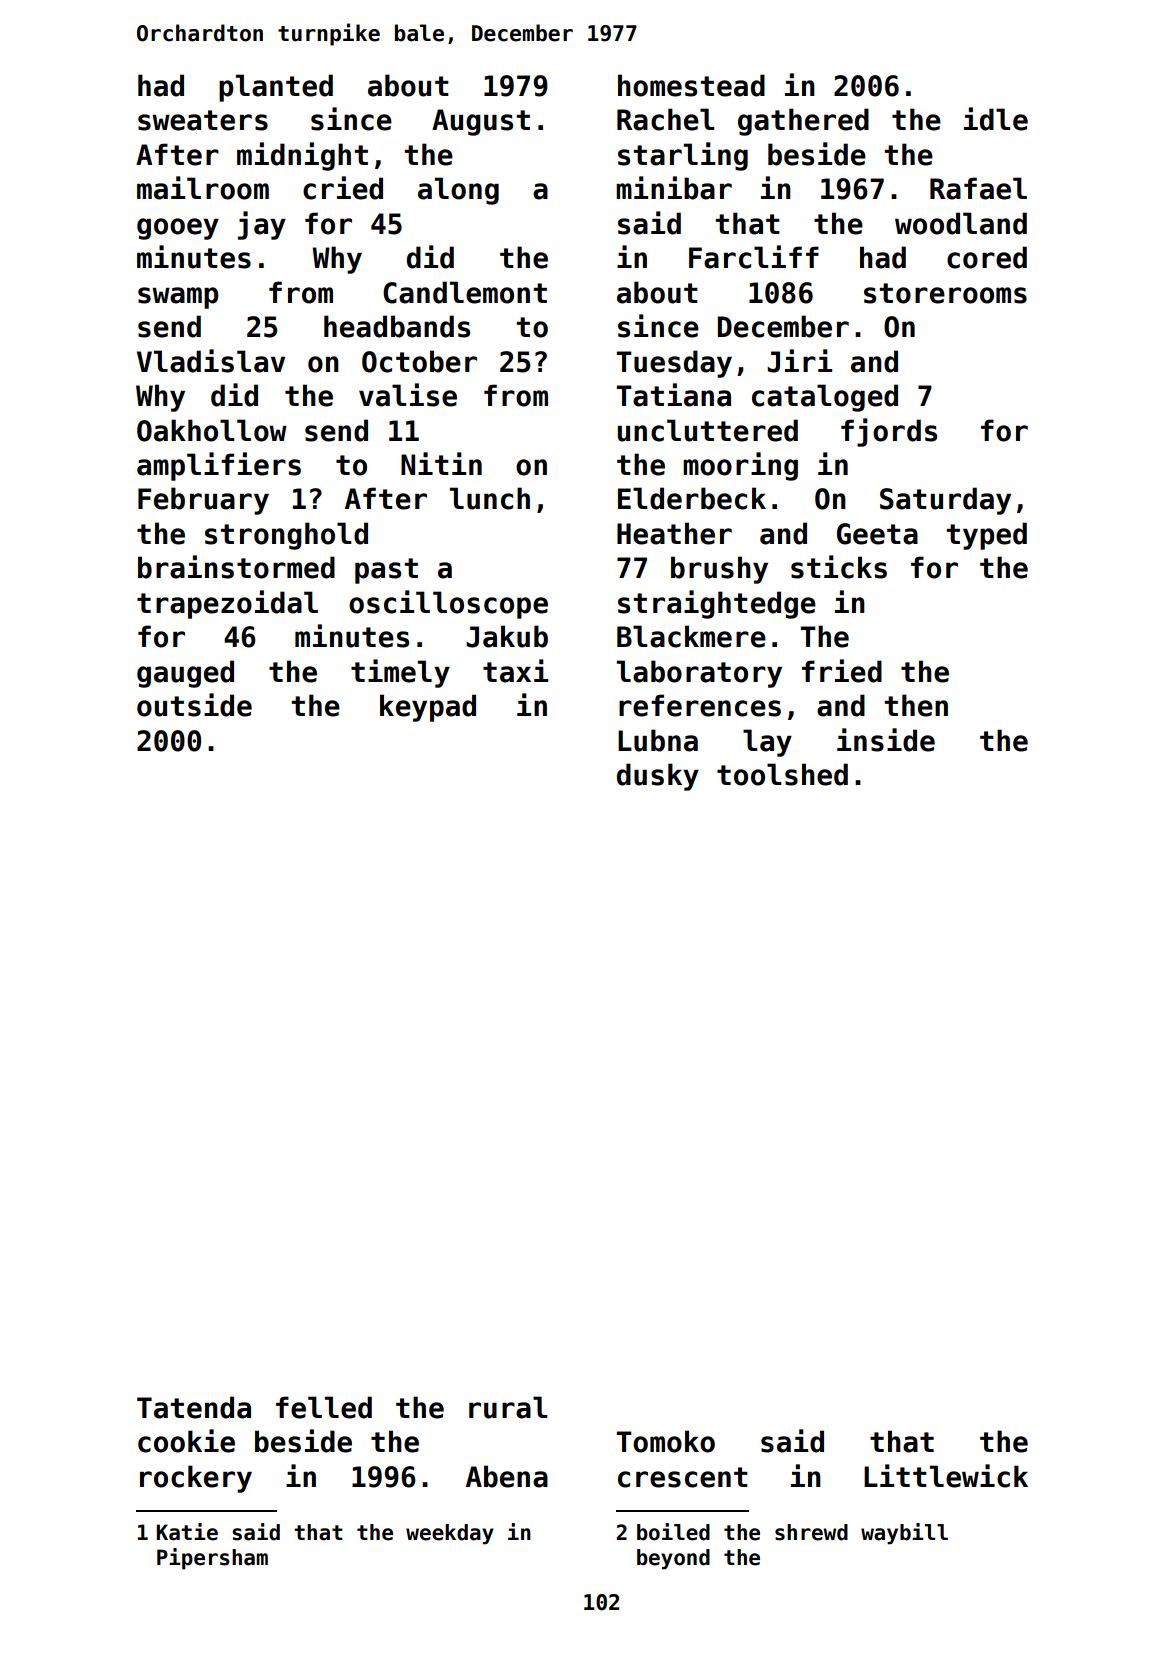 The height and width of the screenshot is (1654, 1165). I want to click on dusky, so click(658, 777).
